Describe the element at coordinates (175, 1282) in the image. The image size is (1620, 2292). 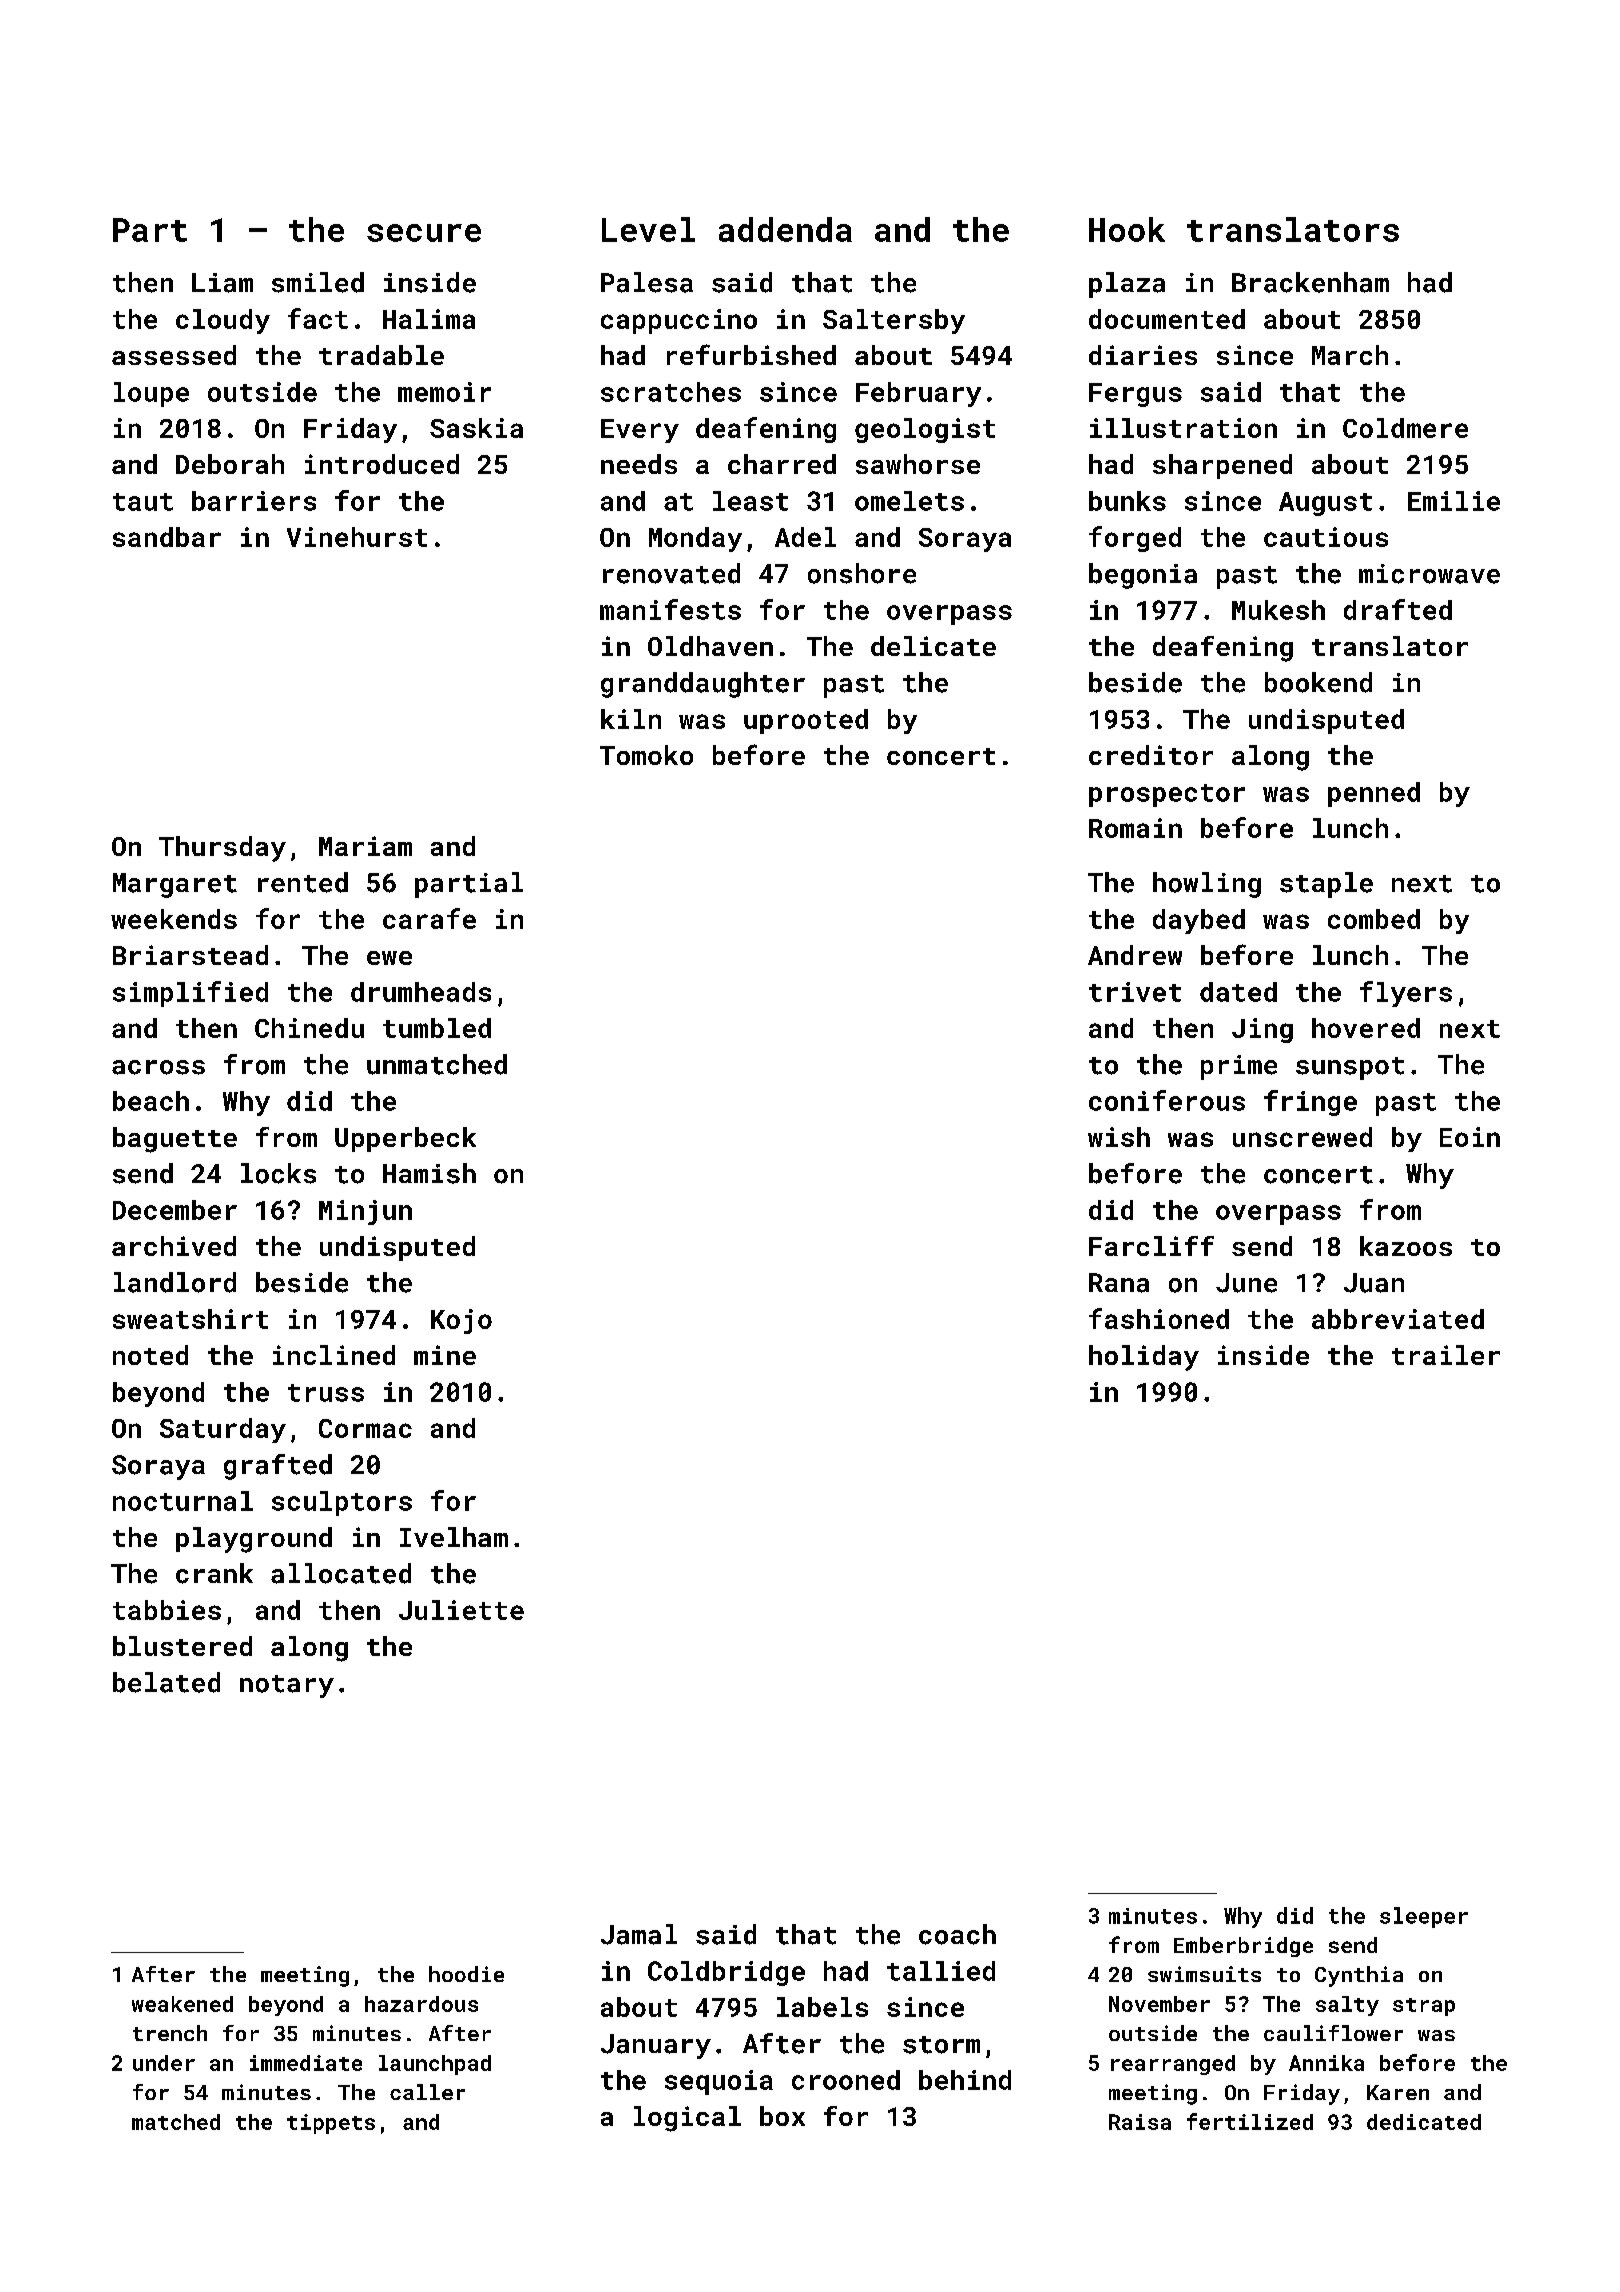
I see `landlord` at that location.
